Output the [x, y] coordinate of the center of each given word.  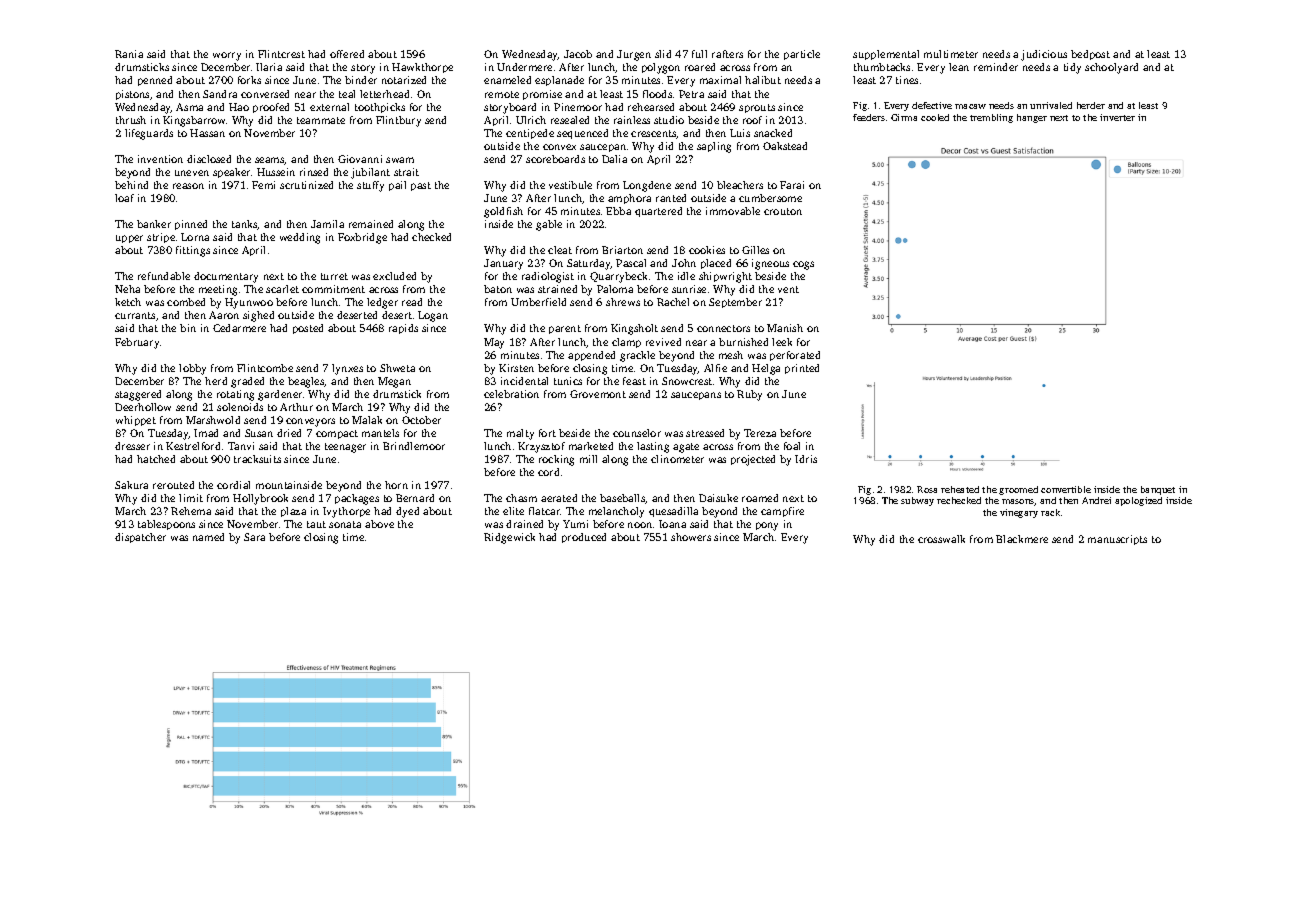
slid [663, 54]
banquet [1158, 490]
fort [547, 433]
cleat [560, 250]
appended [591, 356]
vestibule [570, 185]
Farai [792, 185]
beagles [306, 382]
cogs [803, 265]
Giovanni [360, 159]
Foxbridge [362, 238]
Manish [785, 328]
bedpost [1090, 55]
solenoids [240, 407]
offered [347, 54]
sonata [345, 524]
